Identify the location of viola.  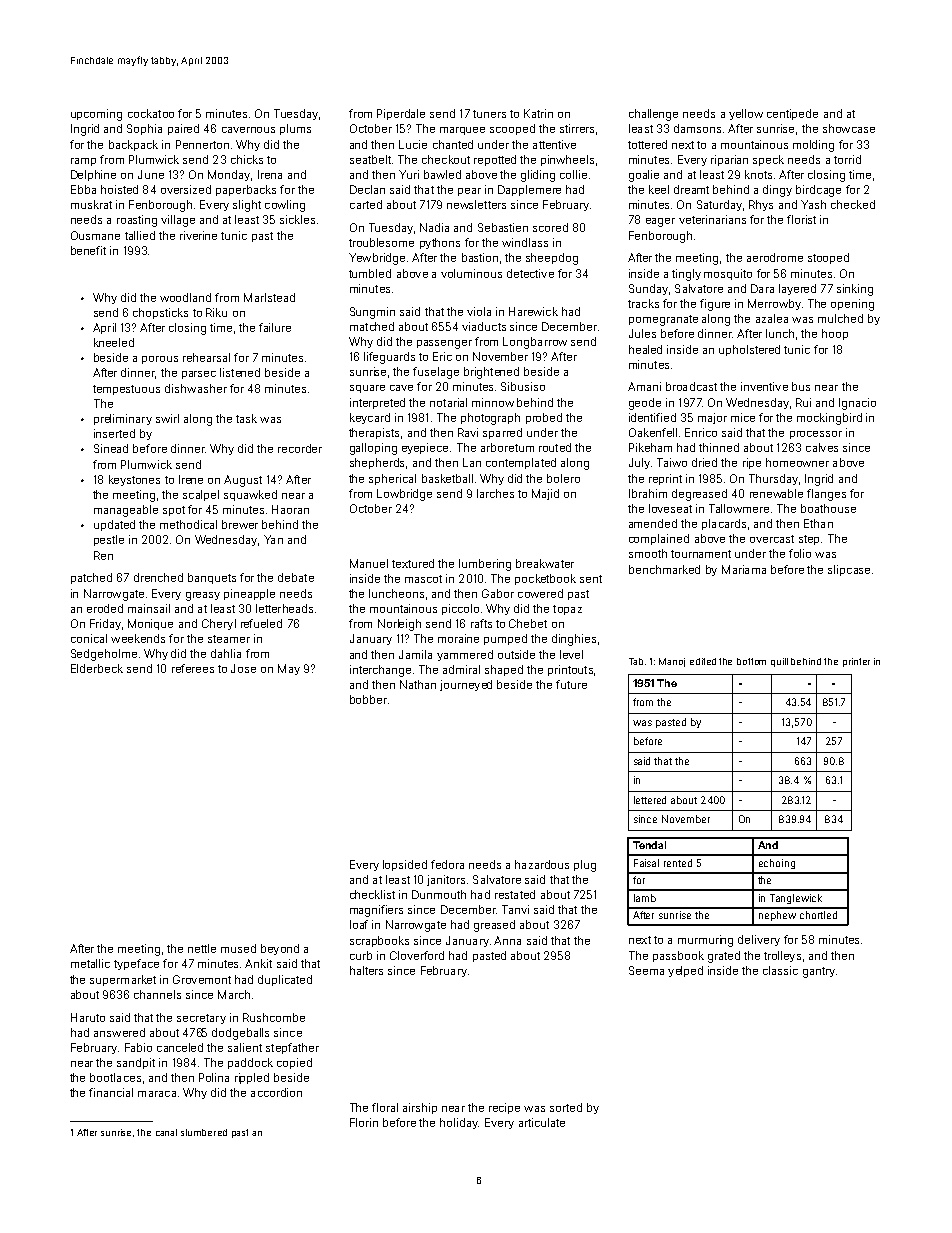
(479, 311).
